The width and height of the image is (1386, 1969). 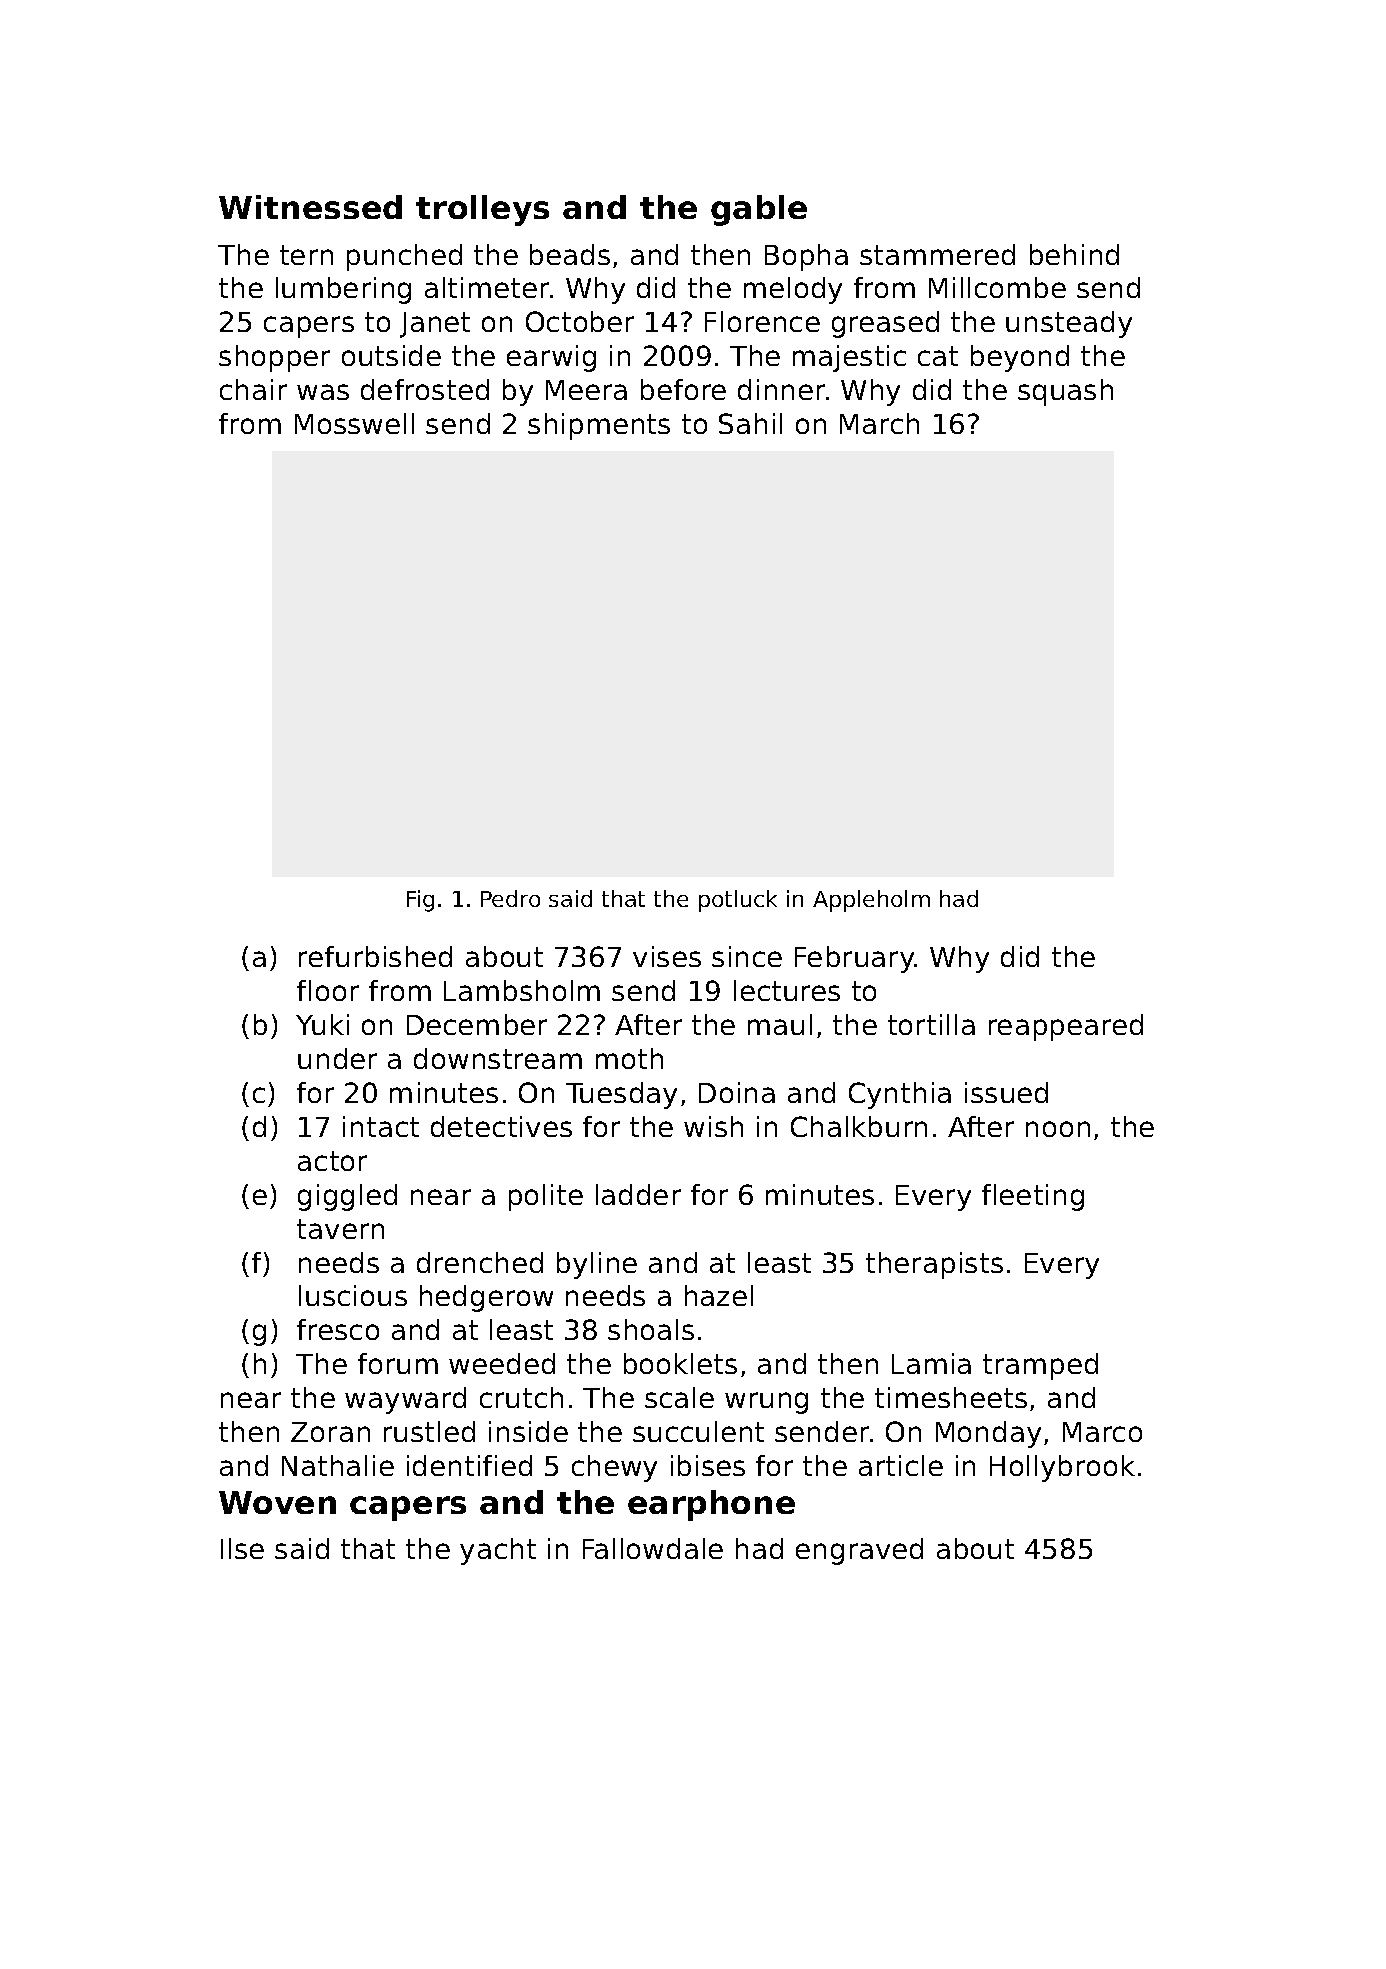 I want to click on fleeting, so click(x=1033, y=1197).
